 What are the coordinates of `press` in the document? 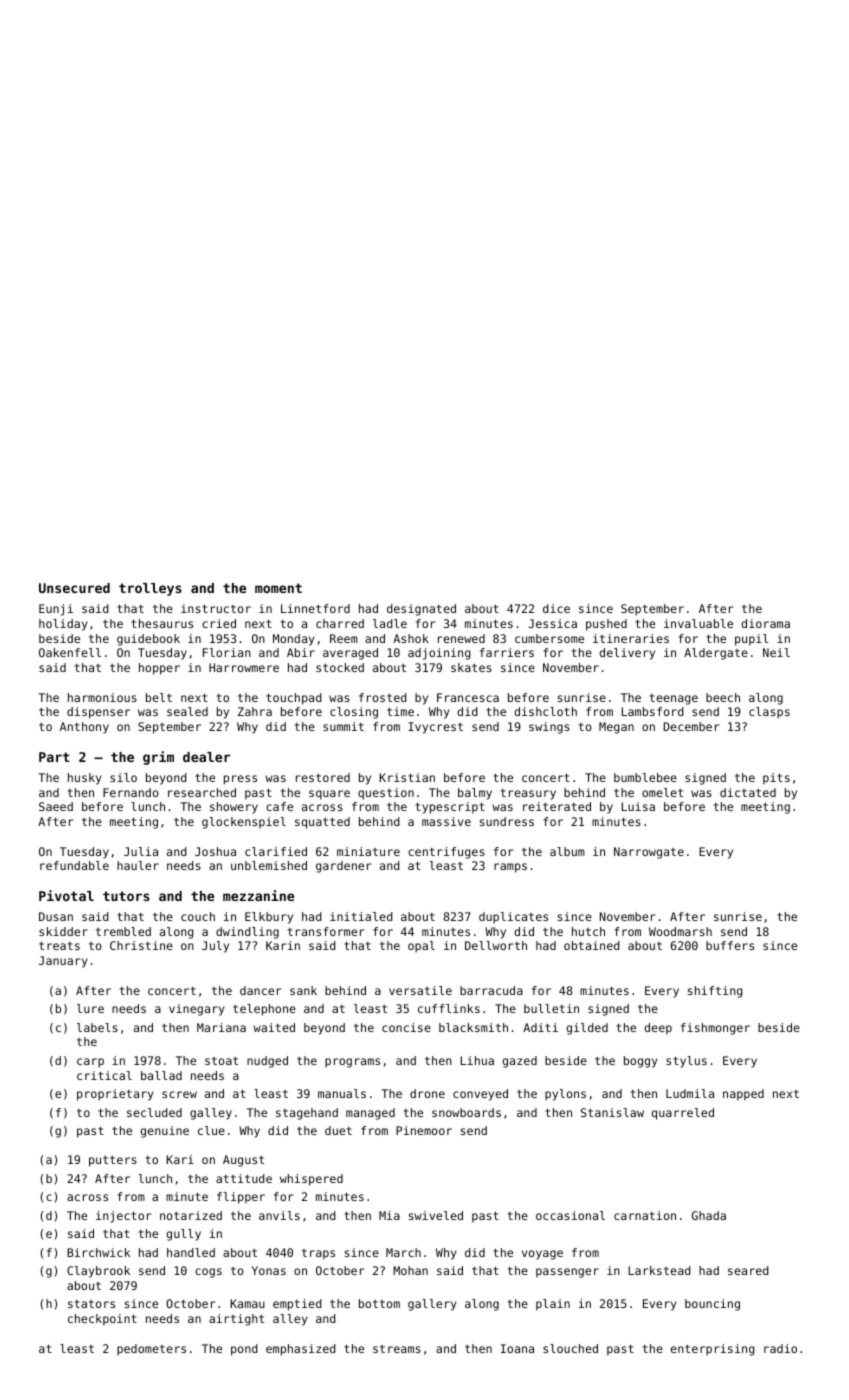 It's located at (240, 780).
